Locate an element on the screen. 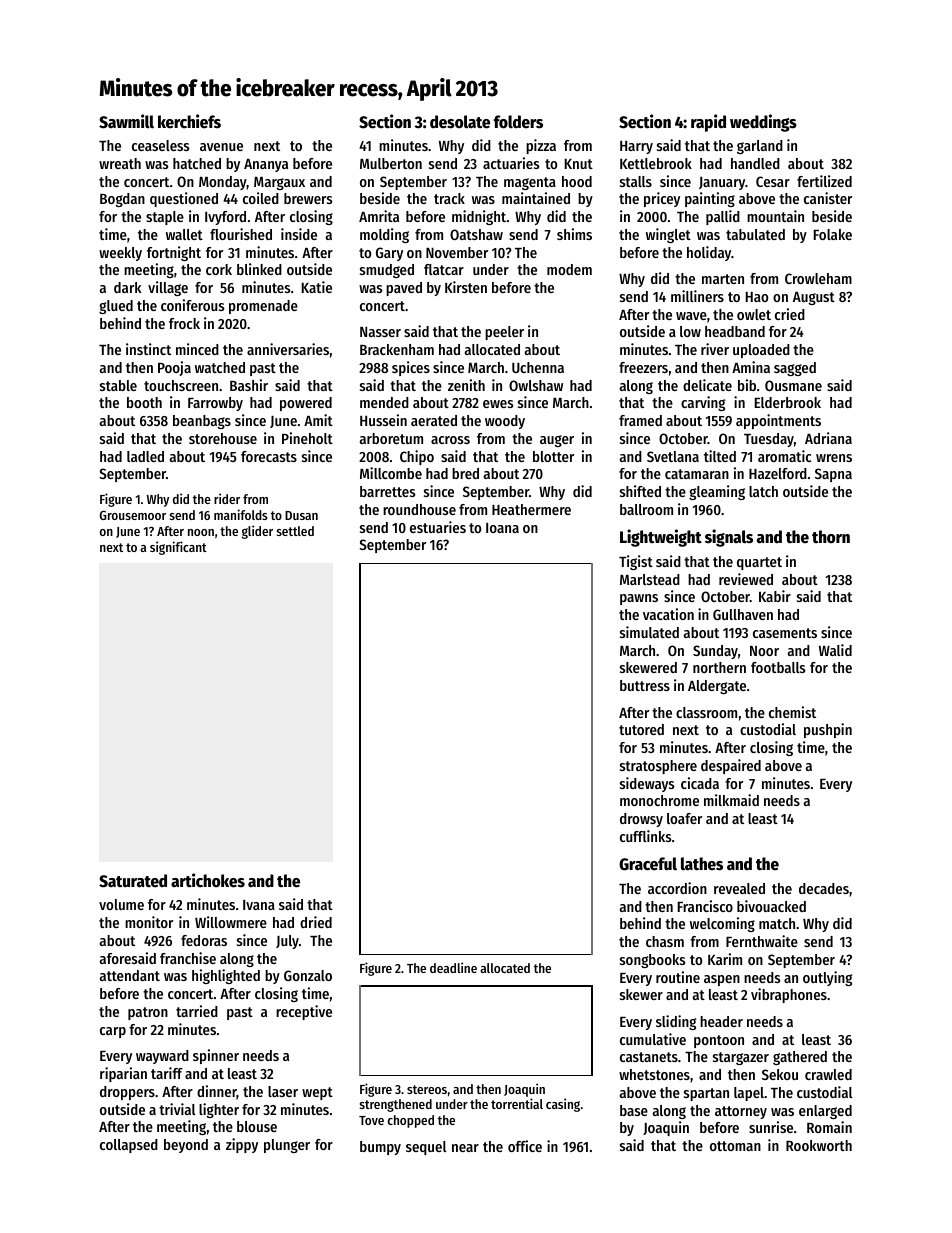 This screenshot has height=1233, width=952. Crowleham is located at coordinates (818, 278).
